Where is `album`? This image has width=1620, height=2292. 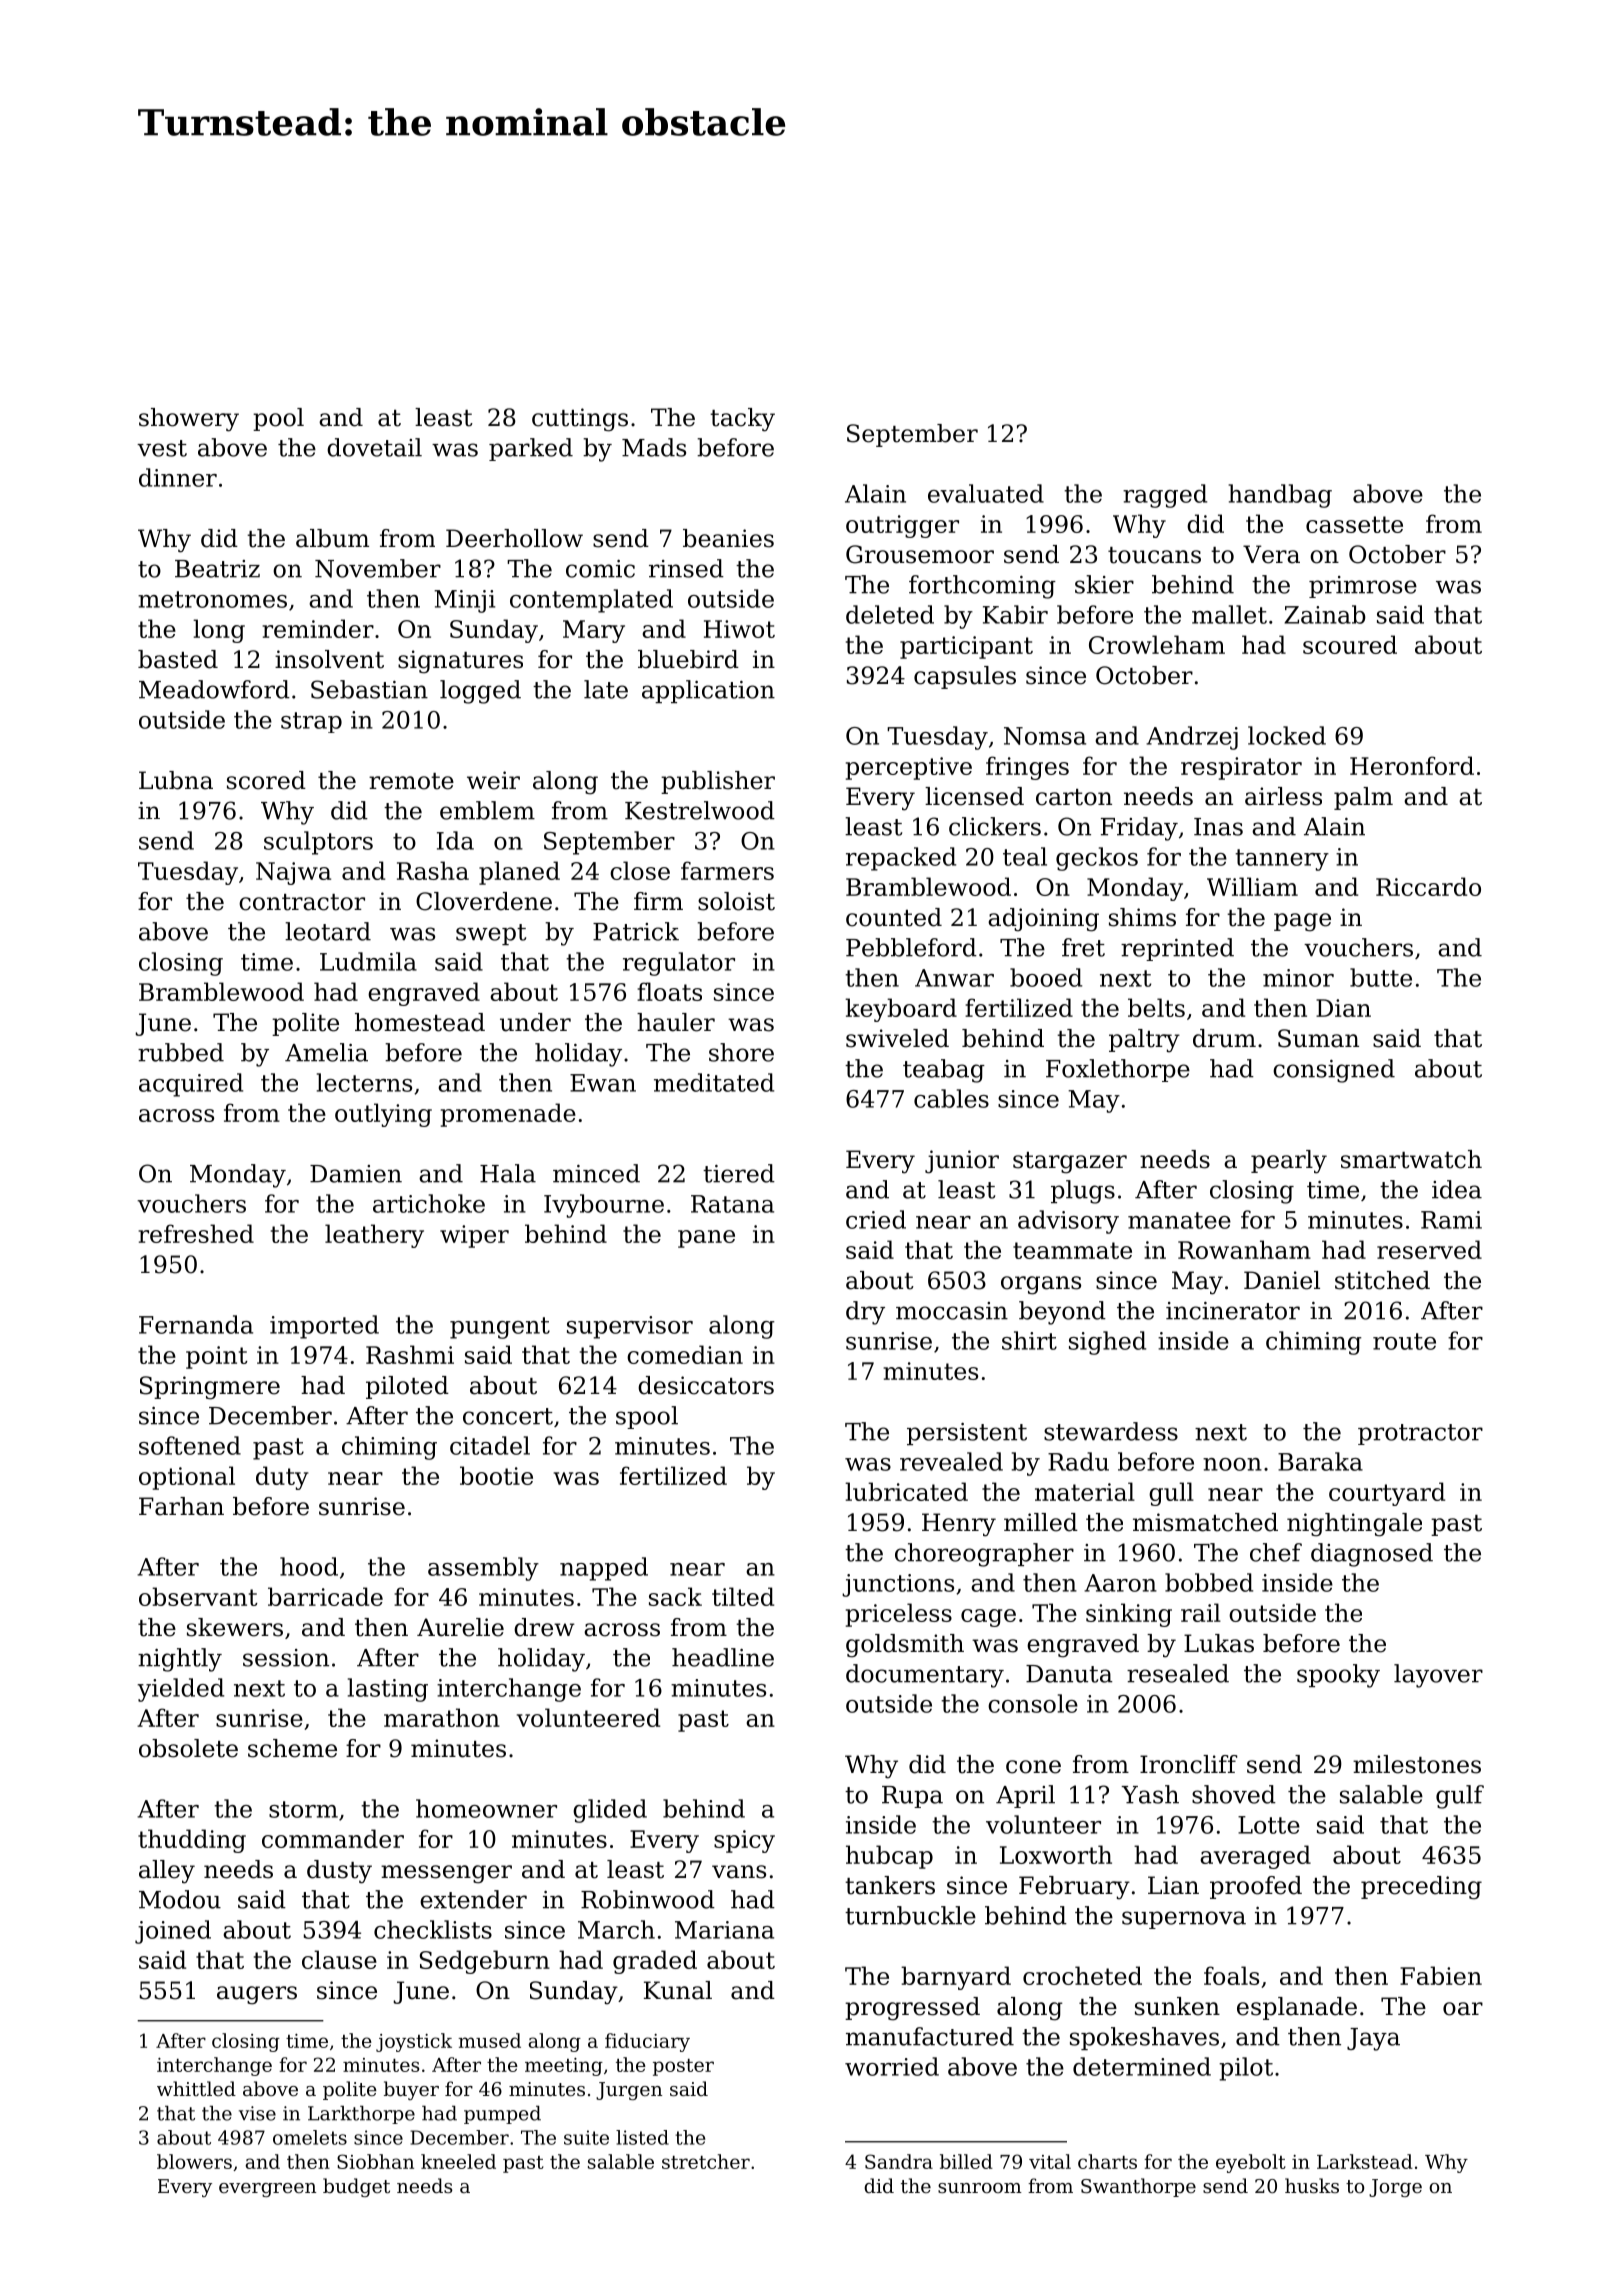
album is located at coordinates (332, 538).
